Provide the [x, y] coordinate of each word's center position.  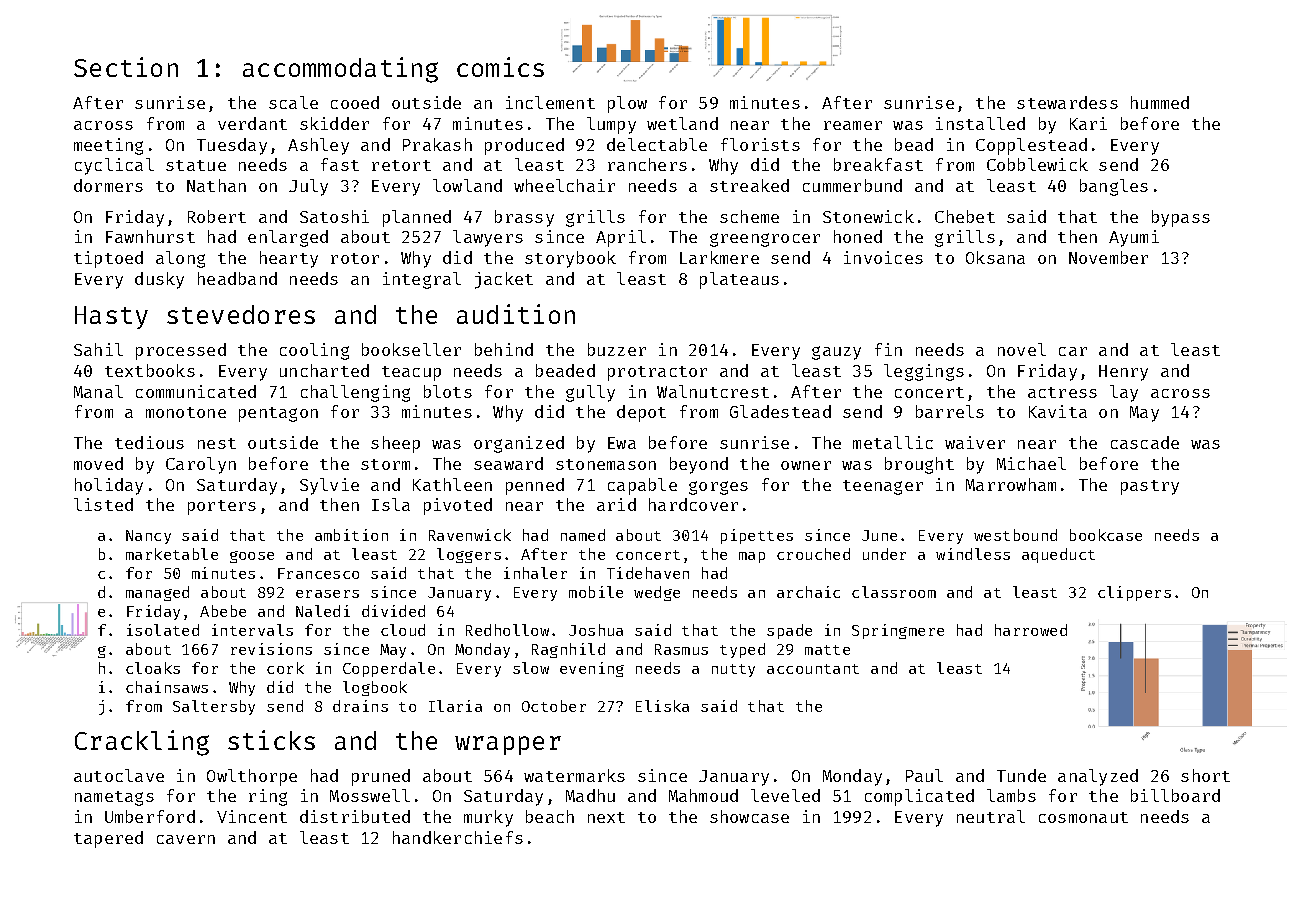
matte [827, 650]
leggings [924, 372]
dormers [108, 185]
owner [806, 465]
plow [627, 104]
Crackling [142, 743]
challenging [355, 393]
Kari [1088, 123]
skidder [334, 123]
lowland [467, 185]
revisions [271, 649]
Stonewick [868, 216]
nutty [733, 670]
